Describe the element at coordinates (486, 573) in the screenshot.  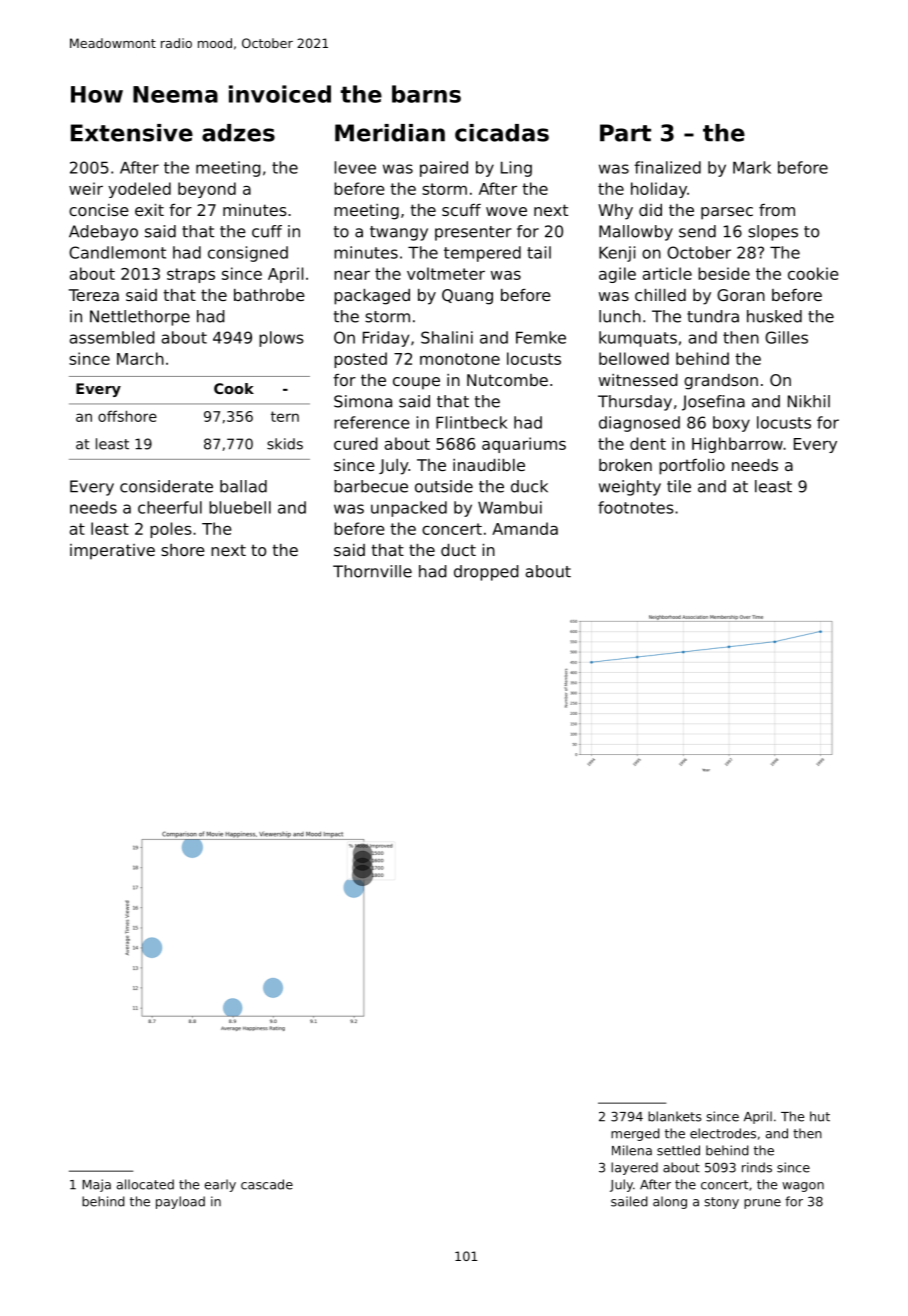
I see `dropped` at that location.
